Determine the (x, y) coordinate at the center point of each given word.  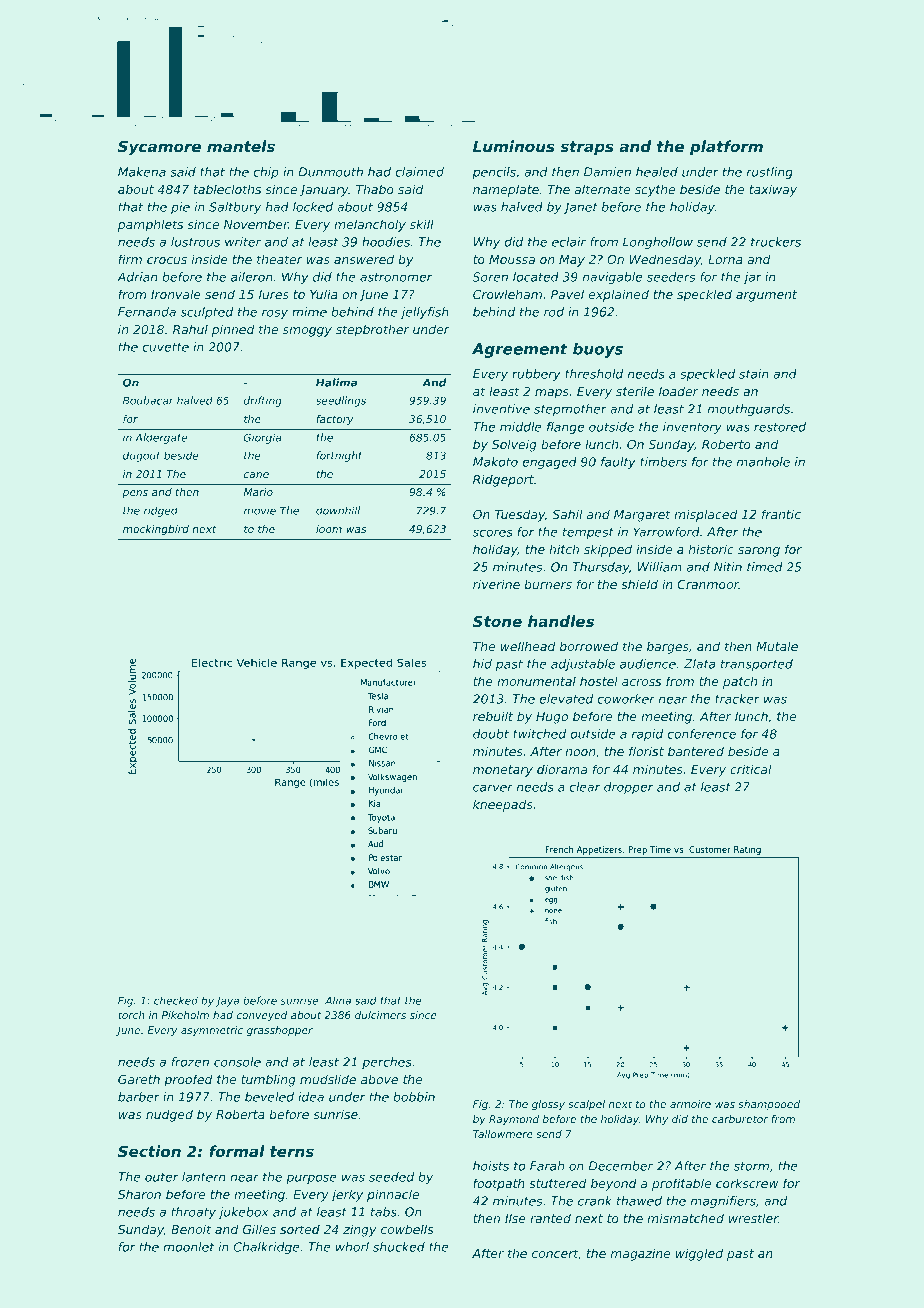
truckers (776, 242)
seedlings (341, 401)
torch (131, 1015)
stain (754, 374)
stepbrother (372, 330)
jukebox (243, 1213)
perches (387, 1063)
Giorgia (262, 438)
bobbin (414, 1097)
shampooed (769, 1105)
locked (313, 207)
